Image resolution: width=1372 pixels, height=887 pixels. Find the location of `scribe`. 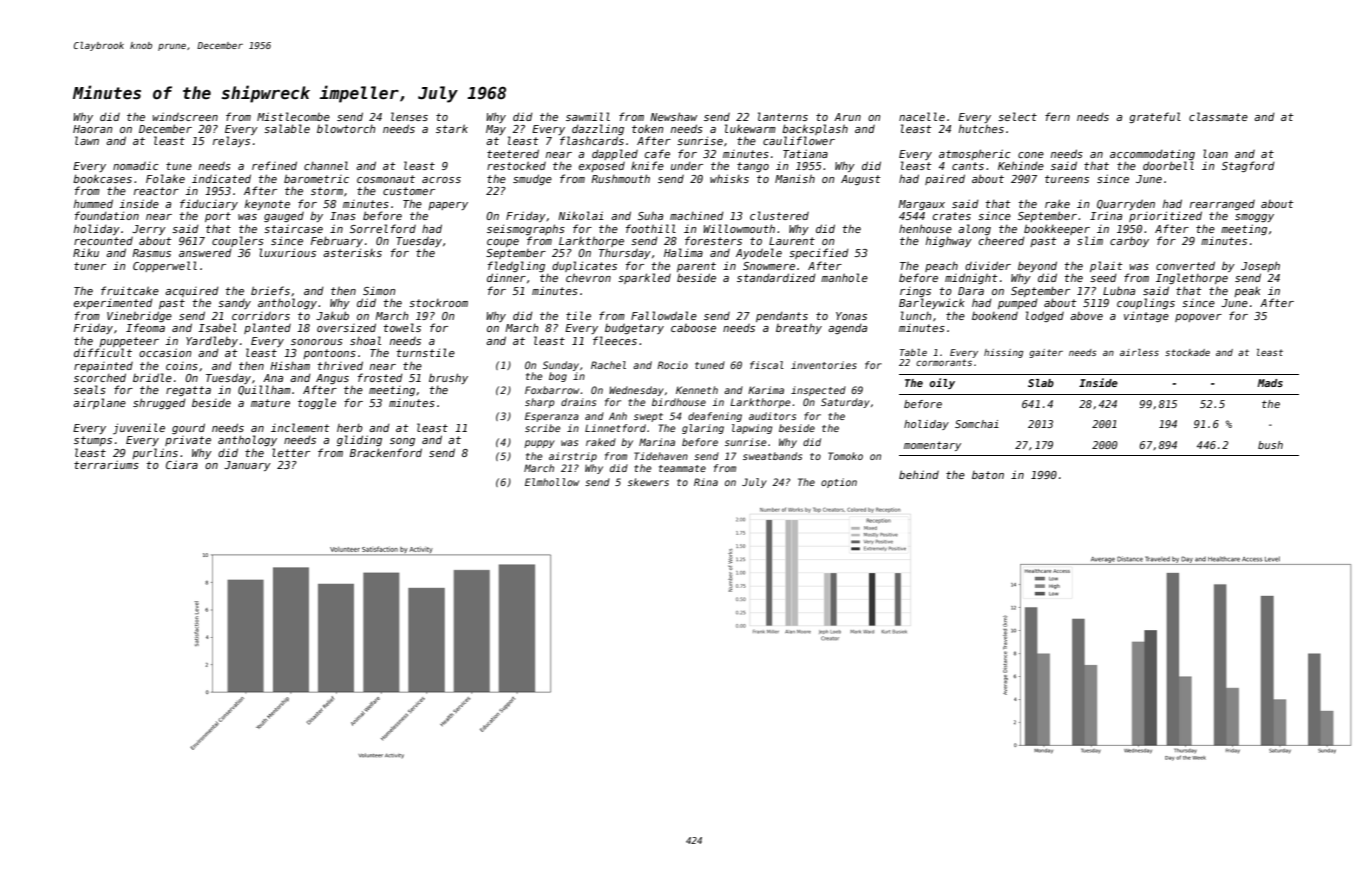

scribe is located at coordinates (543, 428).
